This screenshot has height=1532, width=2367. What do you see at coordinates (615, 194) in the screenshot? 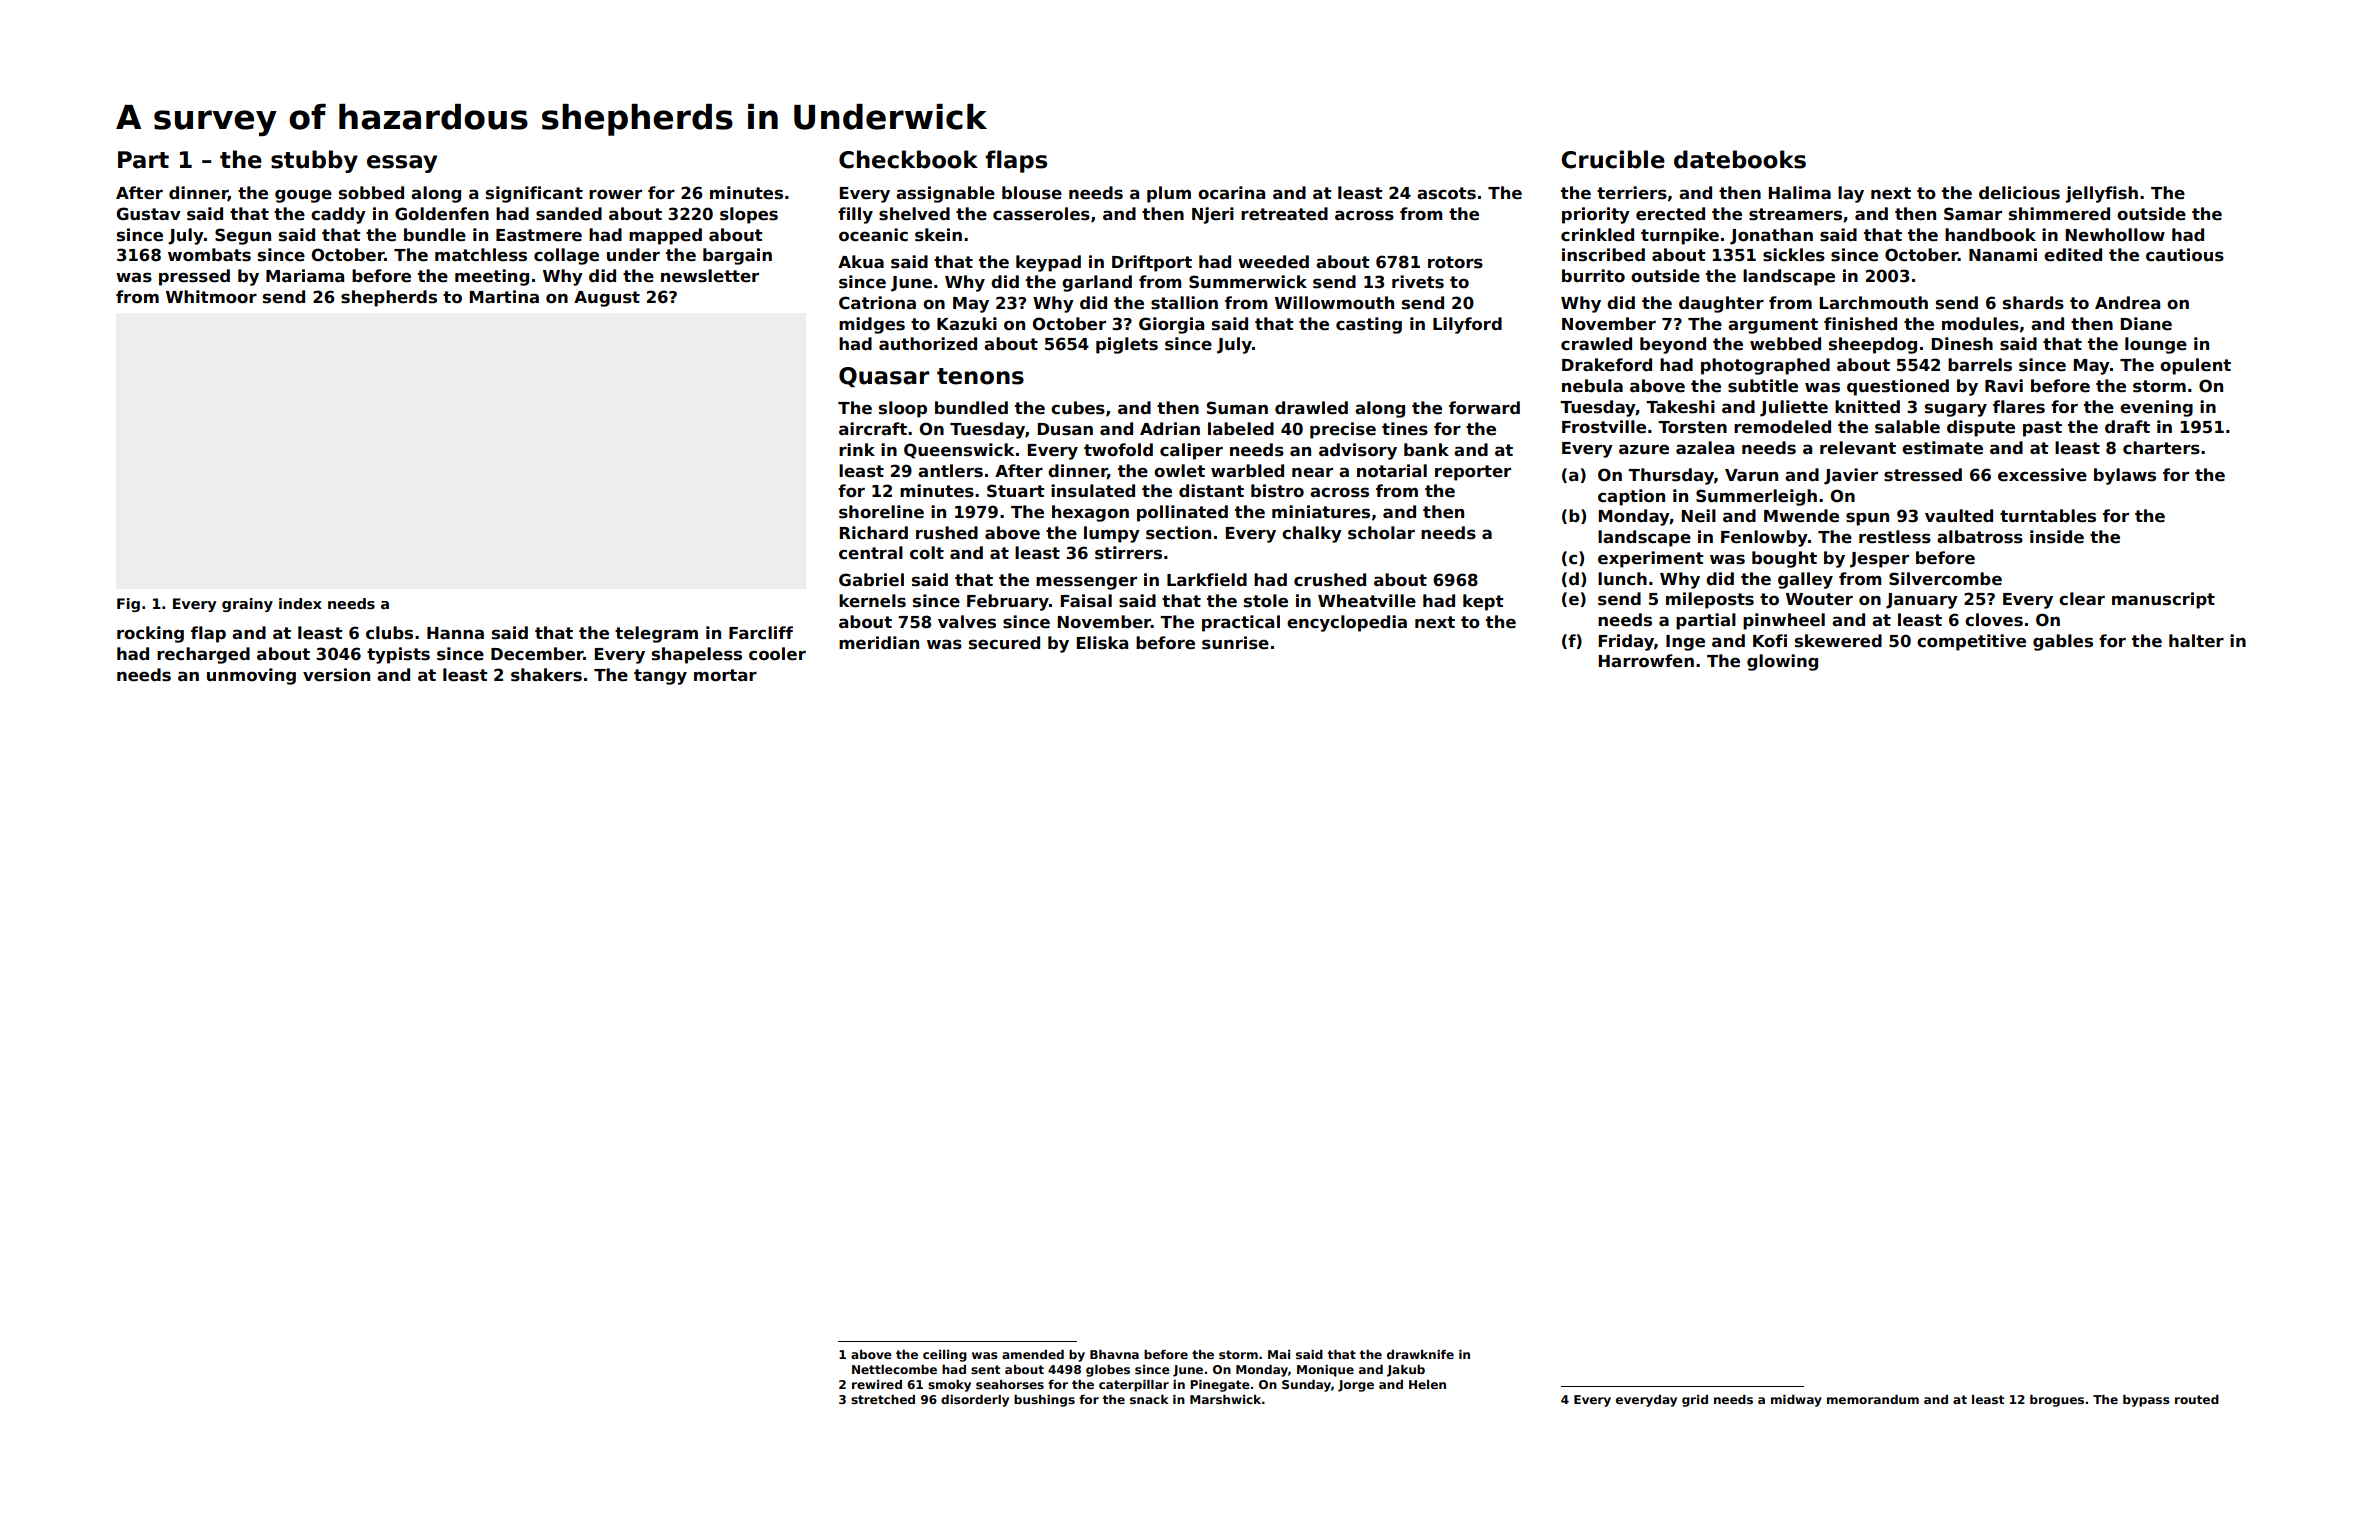
I see `rower` at bounding box center [615, 194].
